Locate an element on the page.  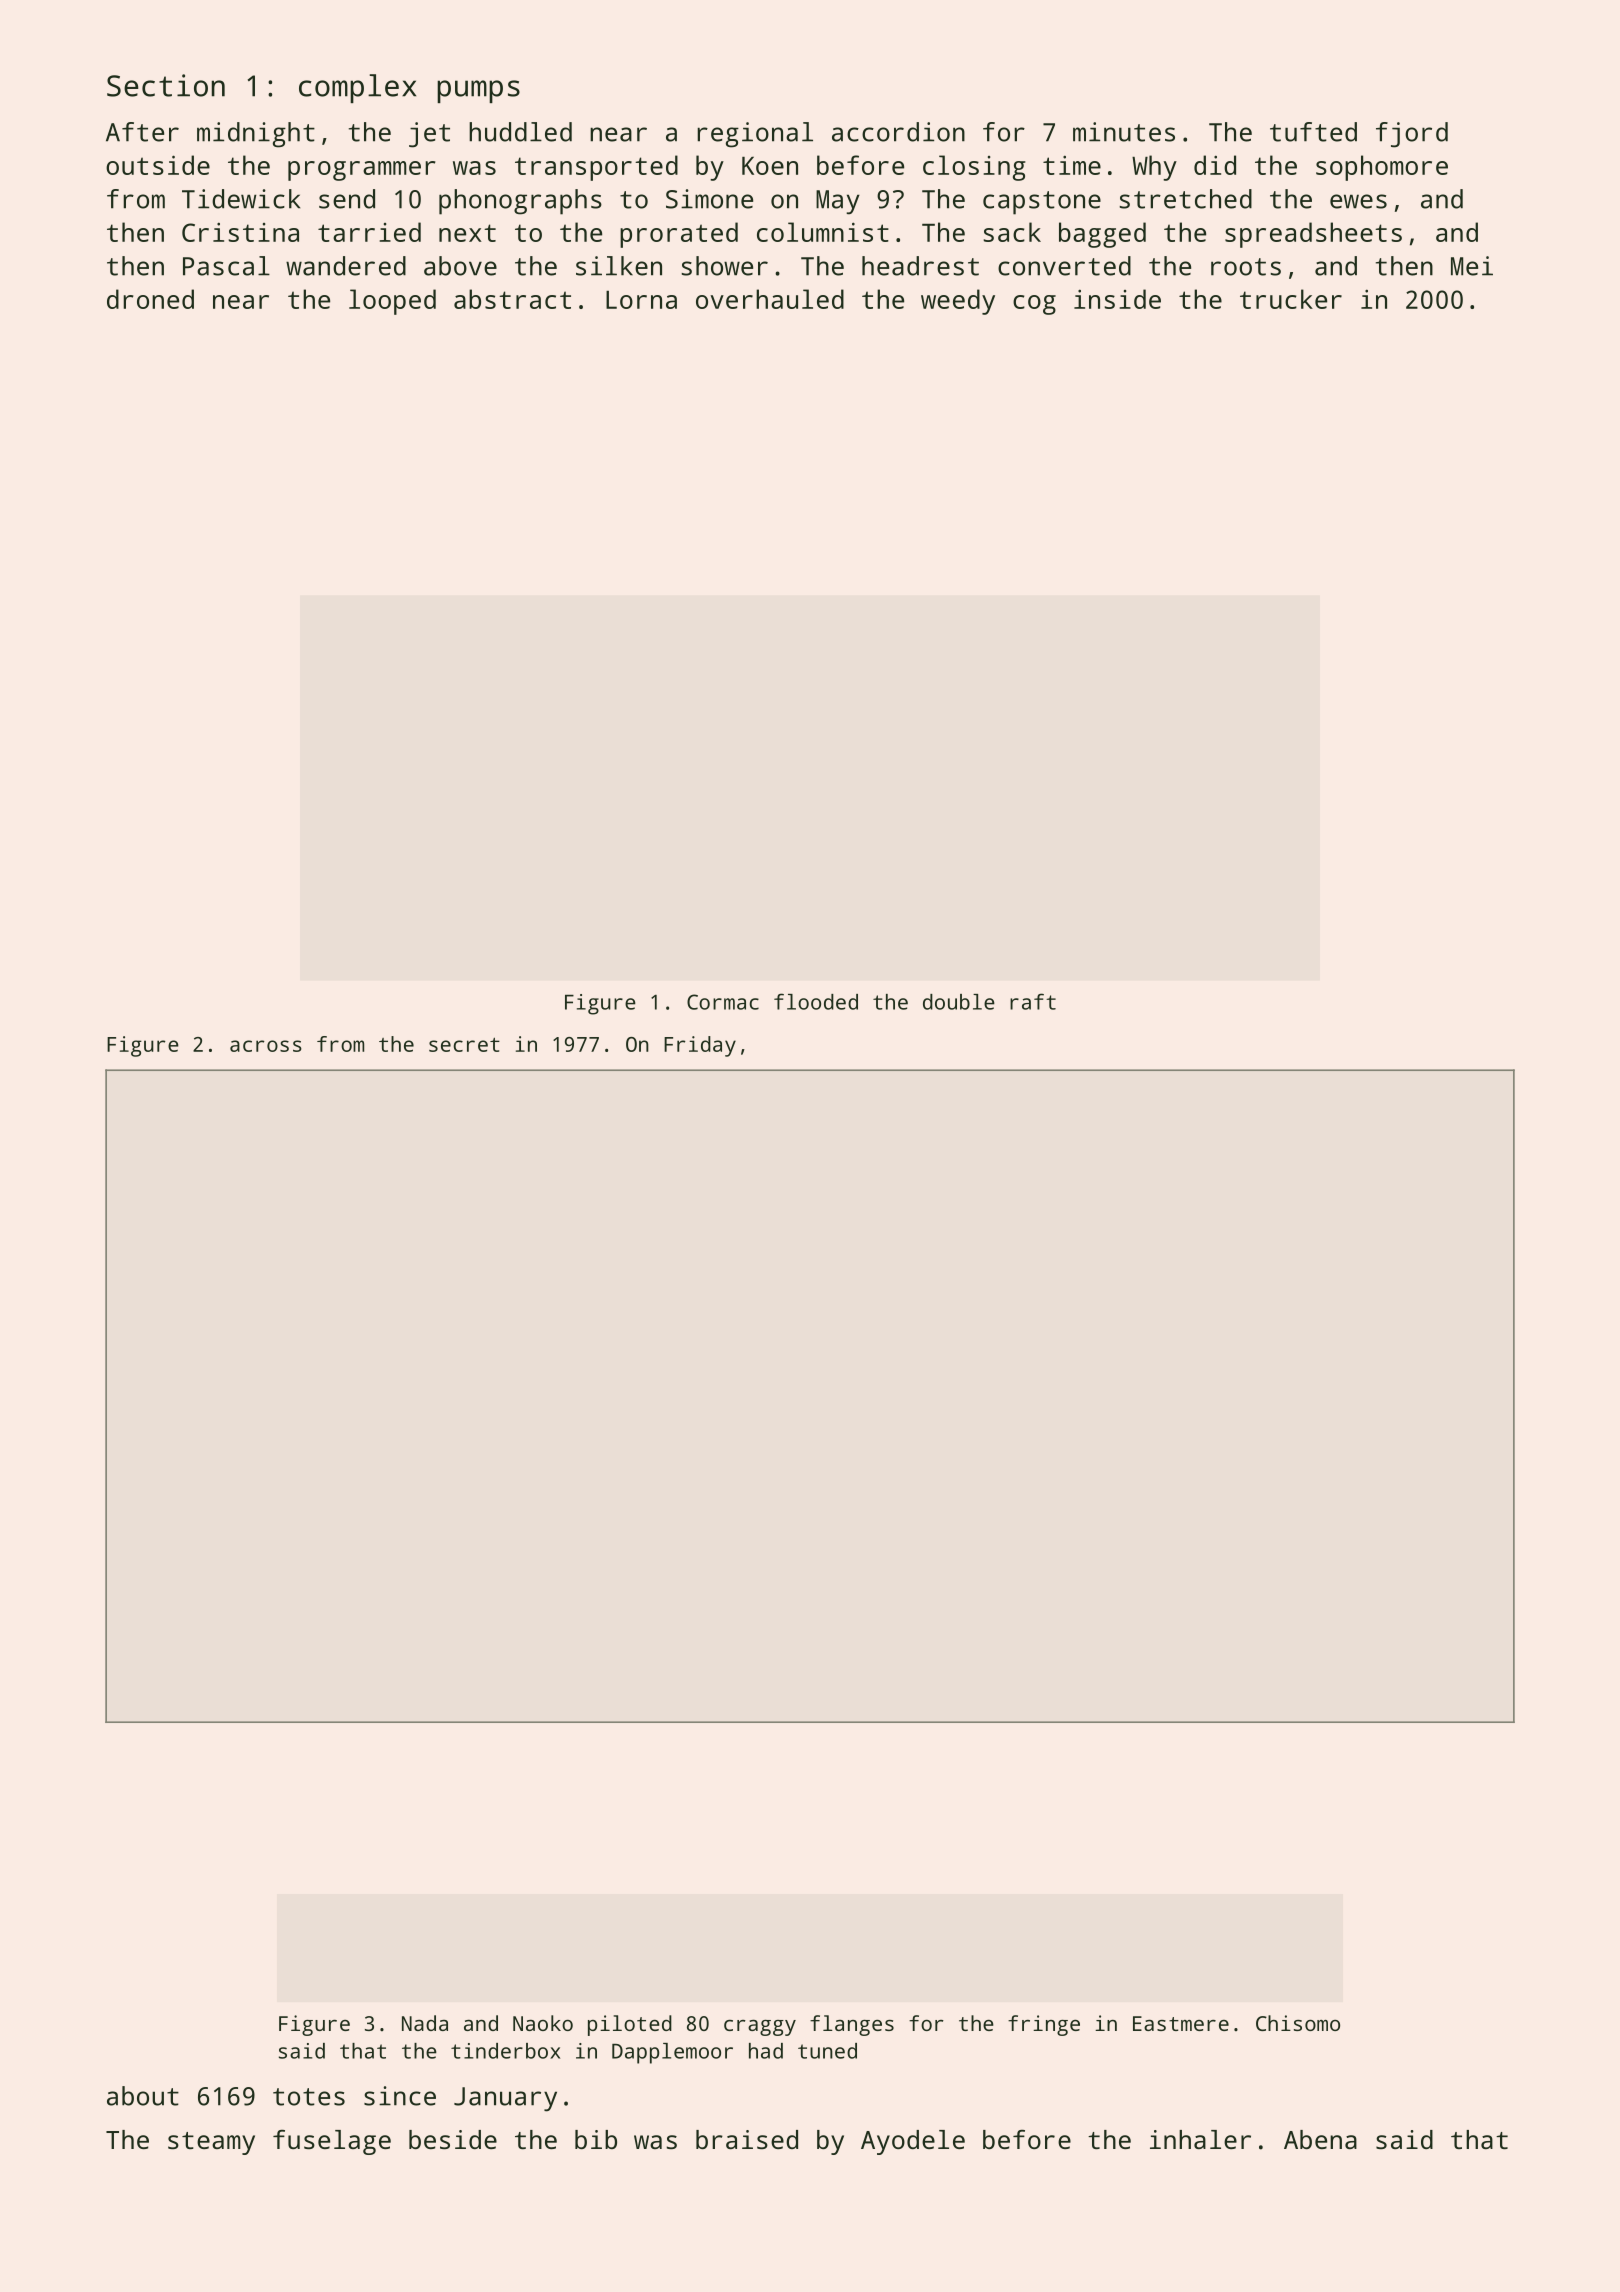
about is located at coordinates (143, 2096).
